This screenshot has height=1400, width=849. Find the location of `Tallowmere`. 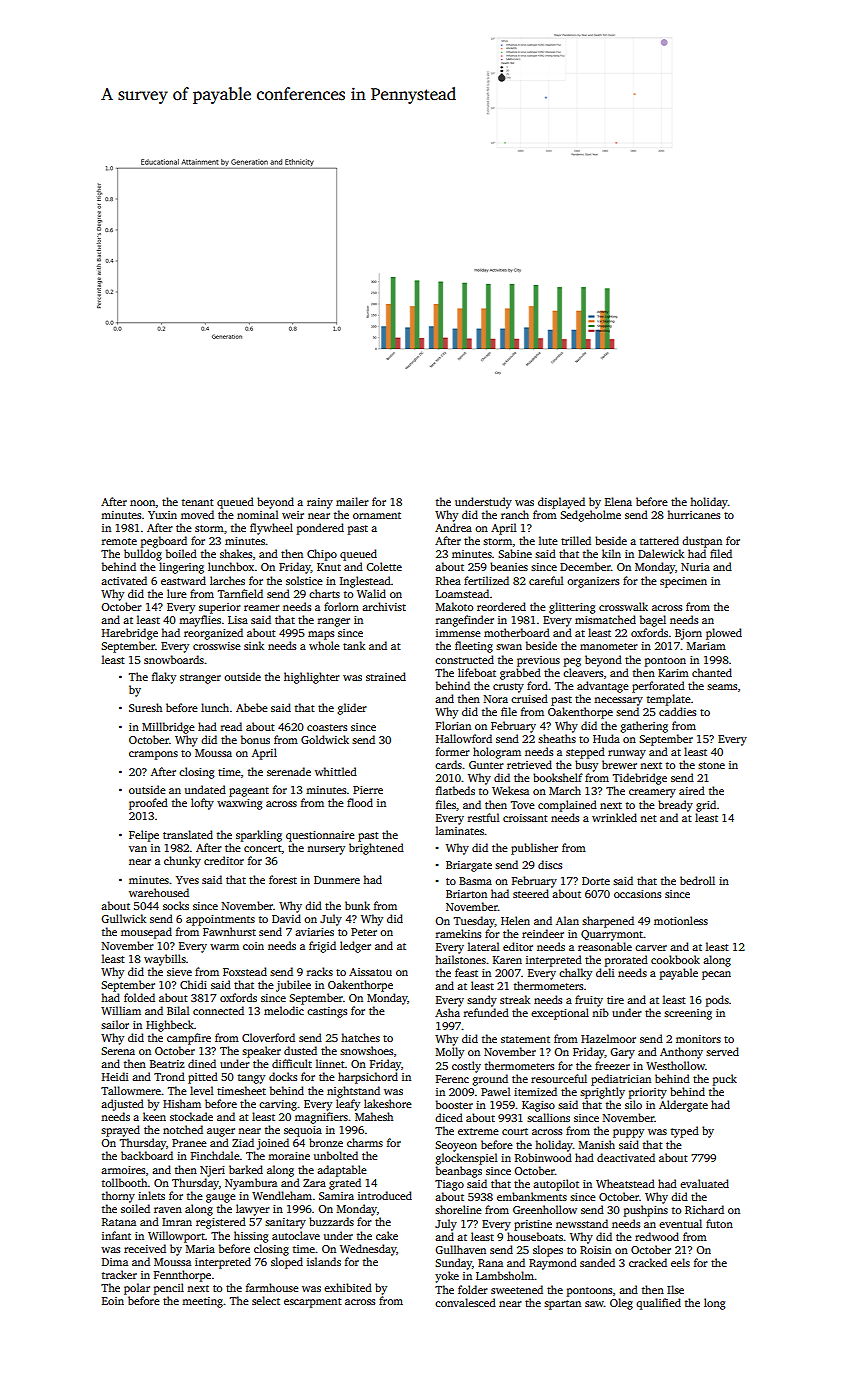

Tallowmere is located at coordinates (131, 1090).
